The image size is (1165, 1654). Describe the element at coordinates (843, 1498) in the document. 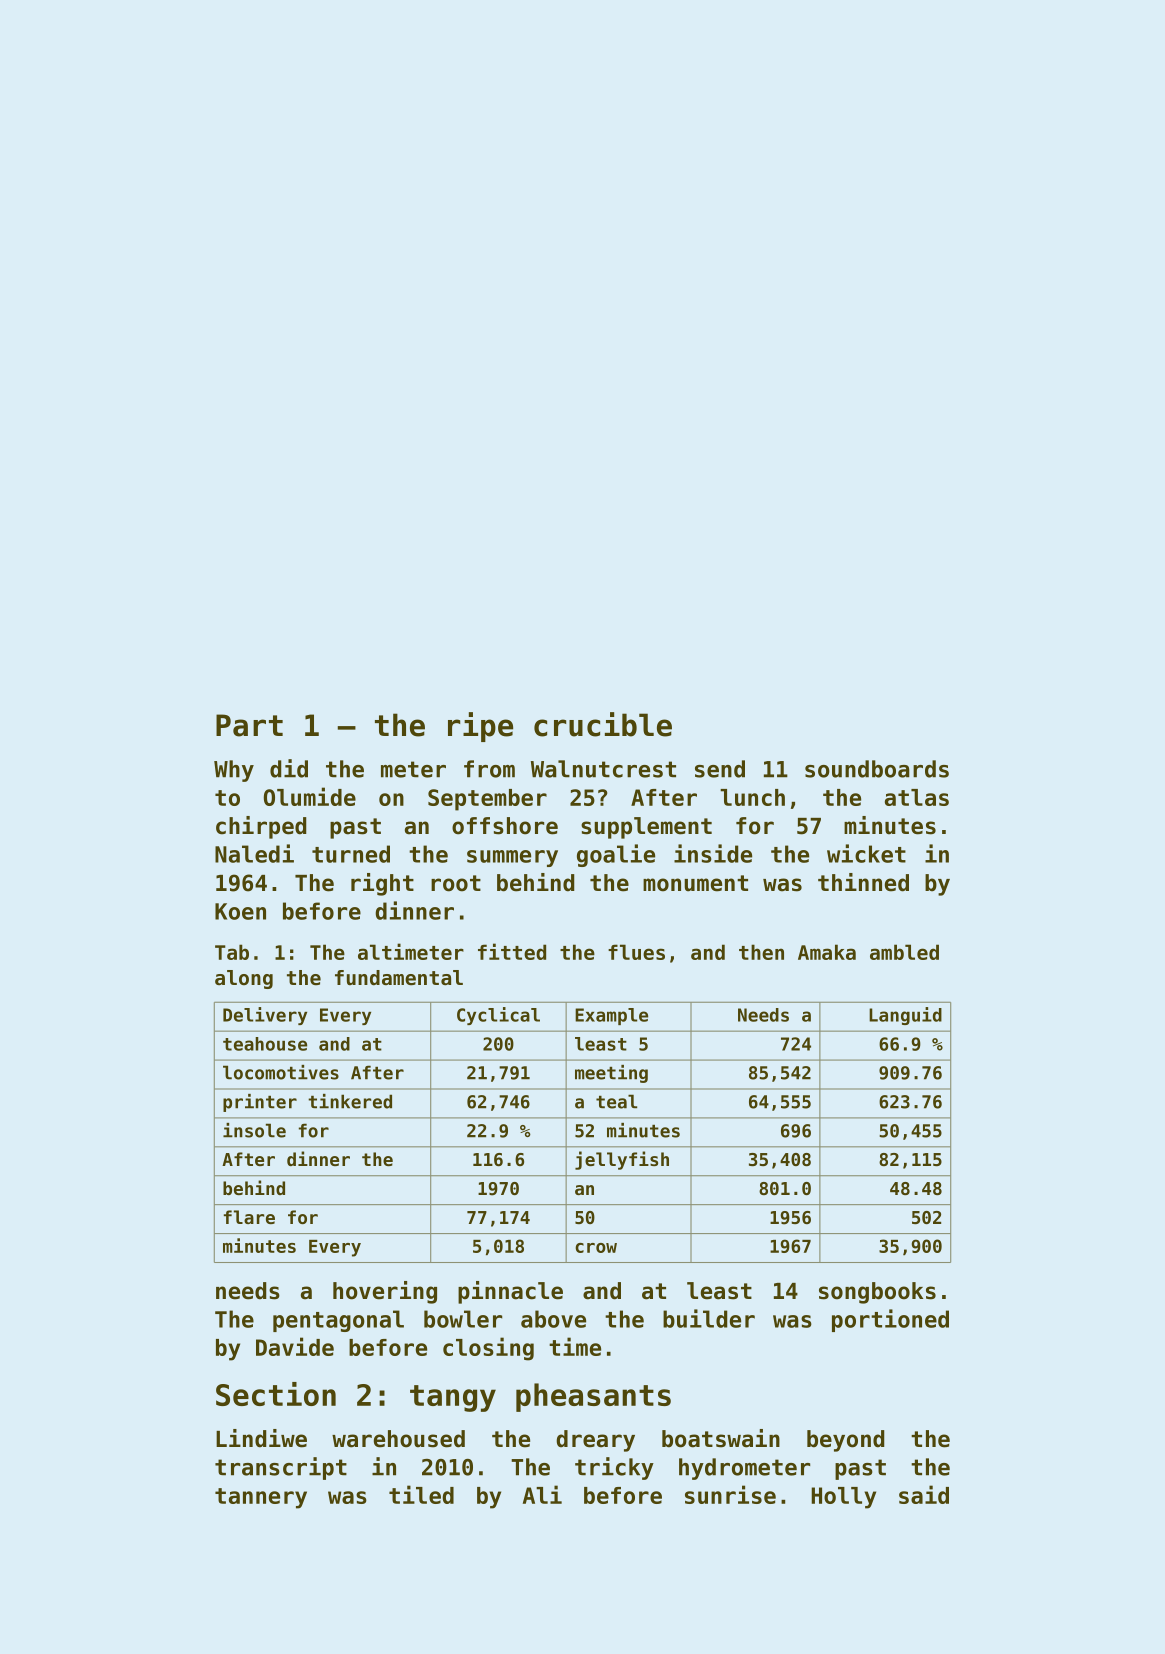

I see `Holly` at that location.
